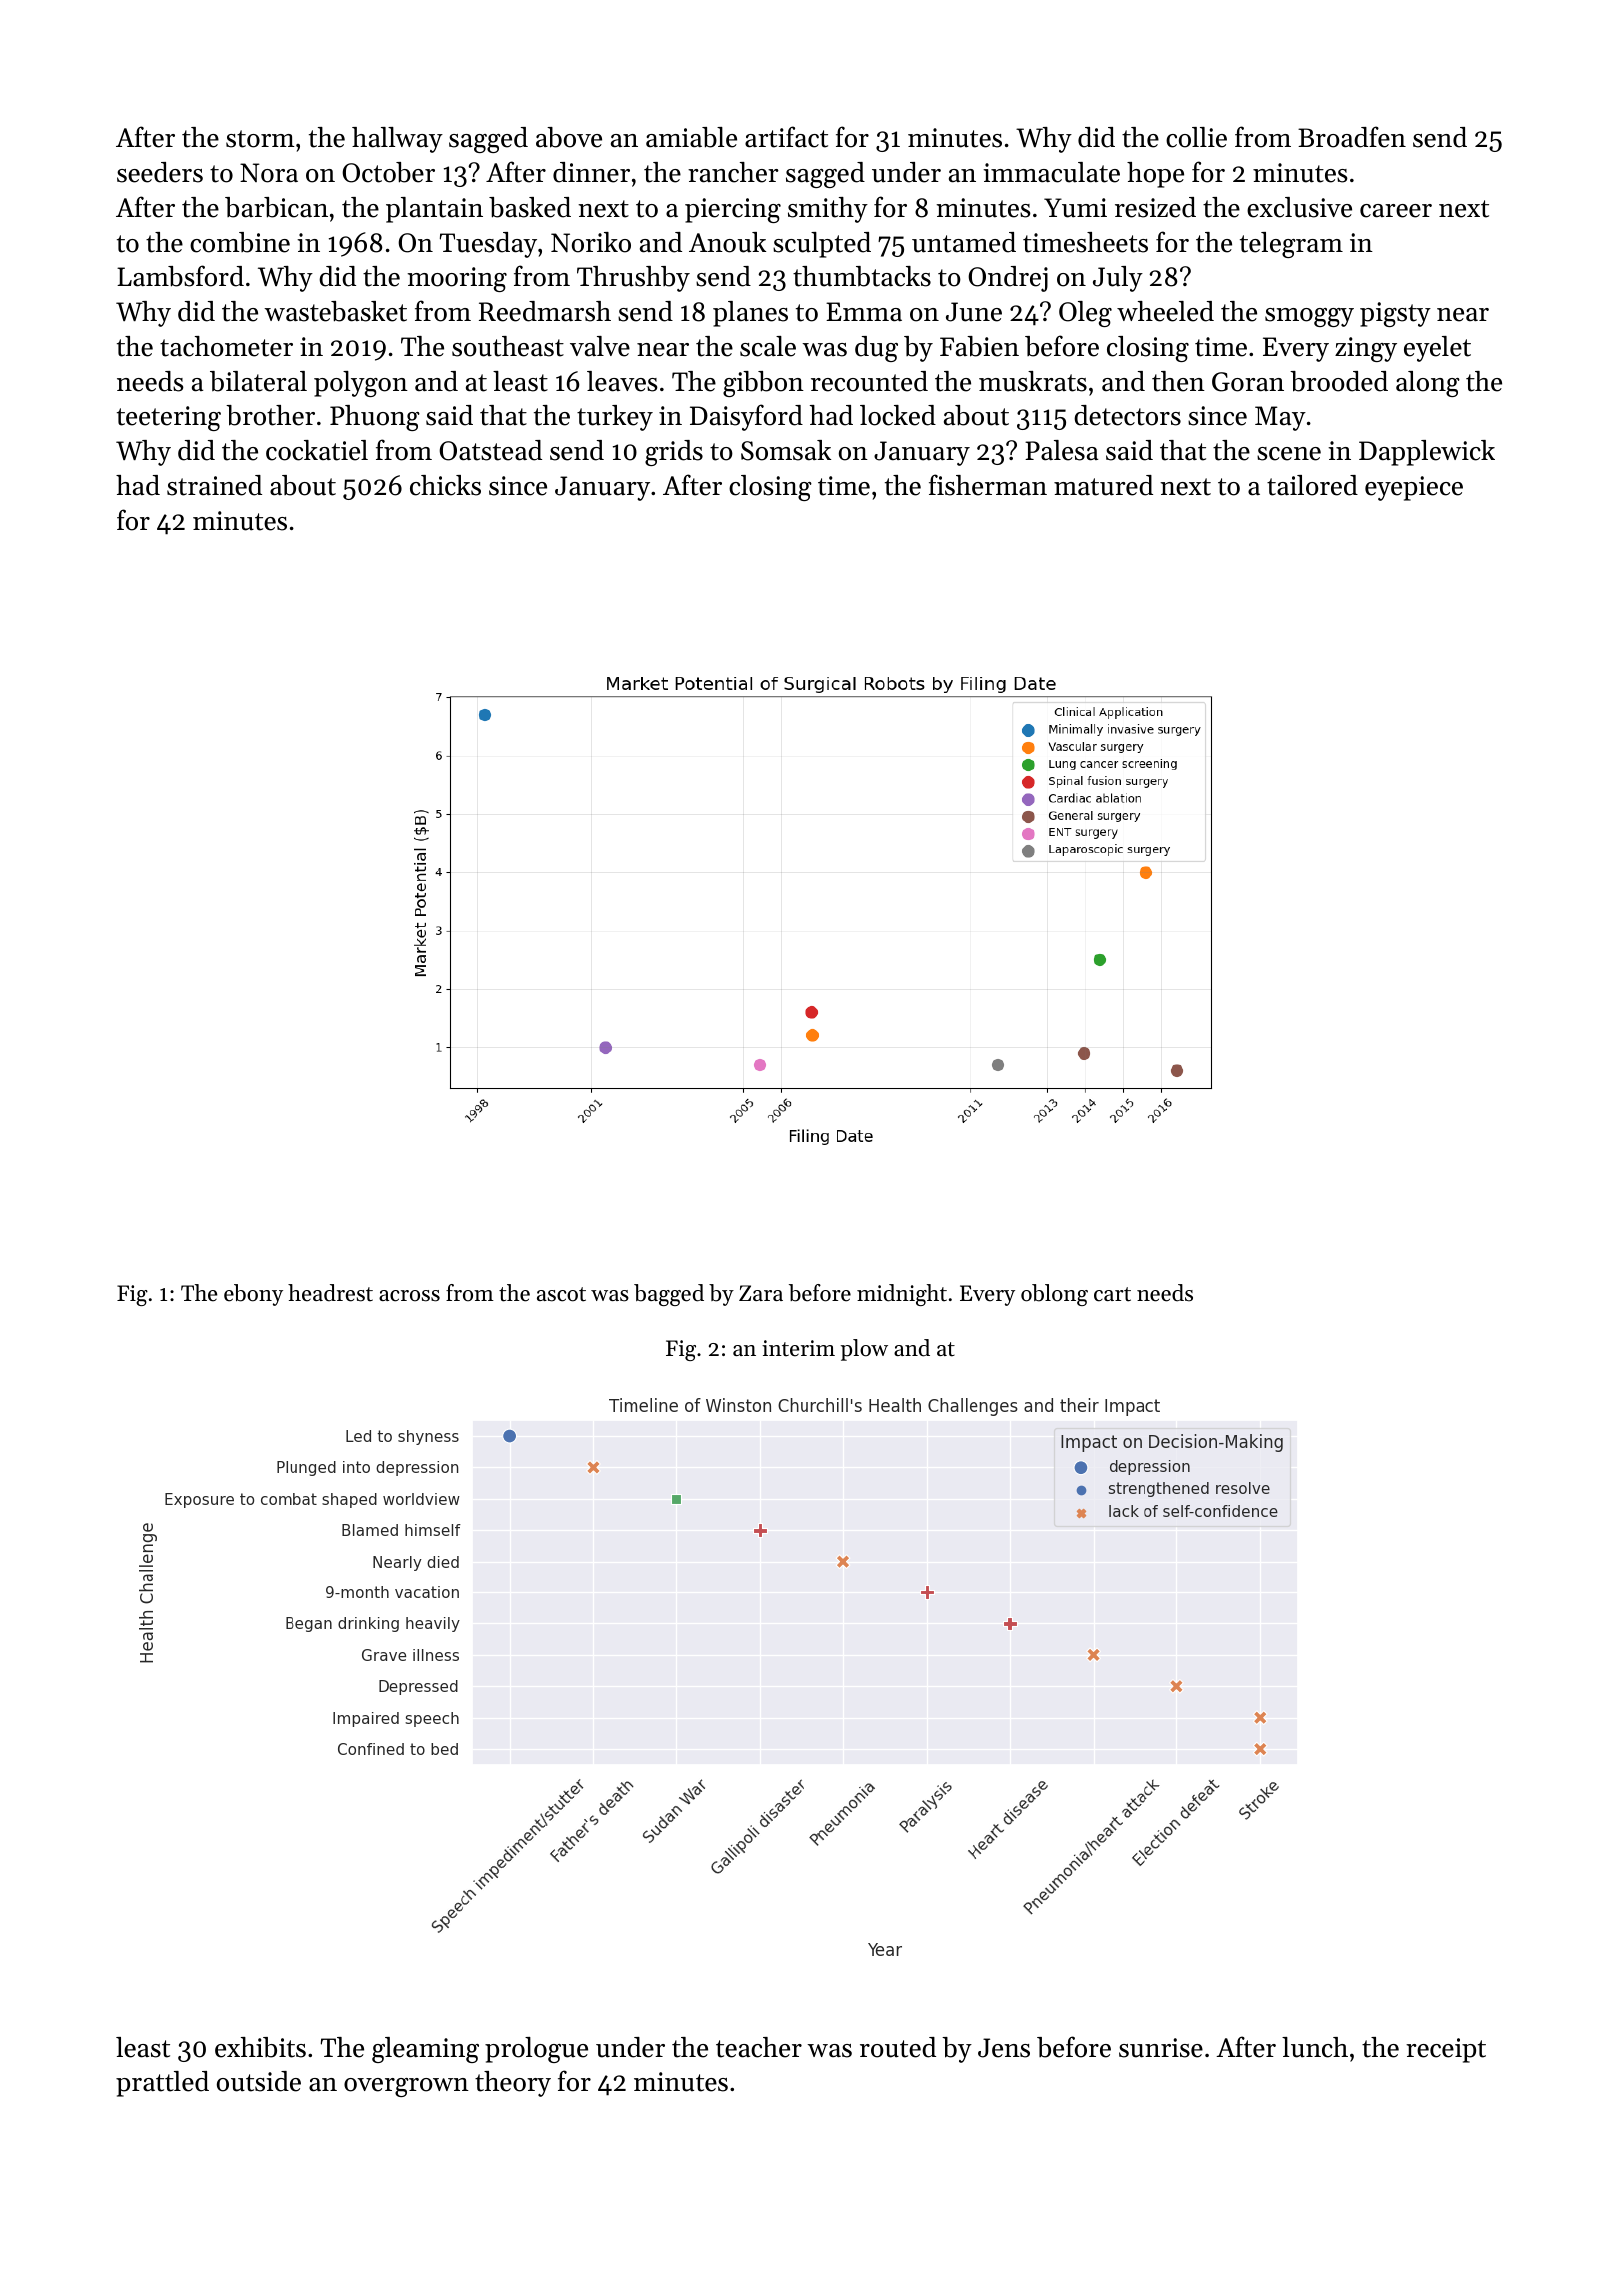  What do you see at coordinates (798, 1348) in the page?
I see `interim` at bounding box center [798, 1348].
